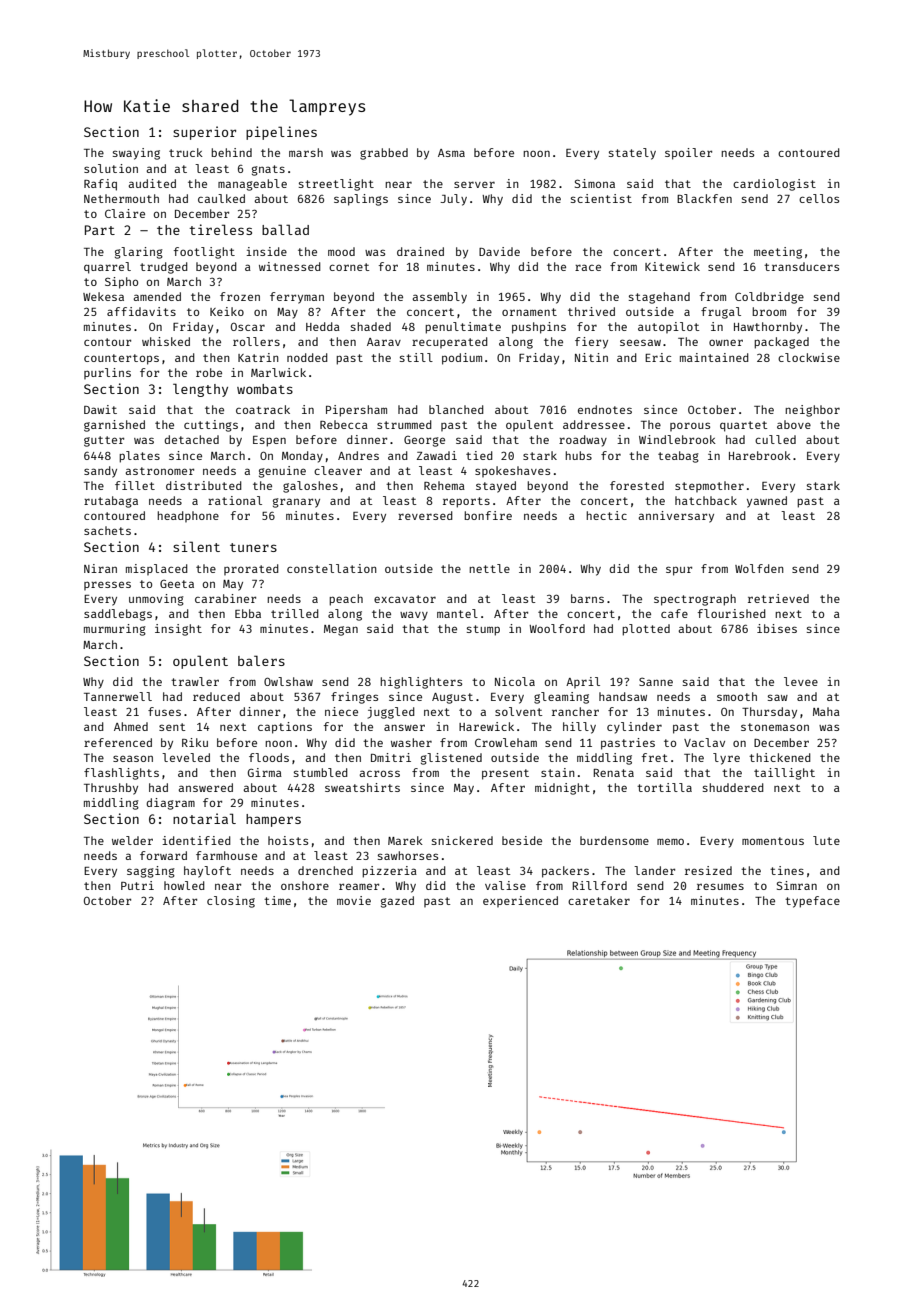 The image size is (924, 1308). What do you see at coordinates (601, 198) in the screenshot?
I see `scientist` at bounding box center [601, 198].
